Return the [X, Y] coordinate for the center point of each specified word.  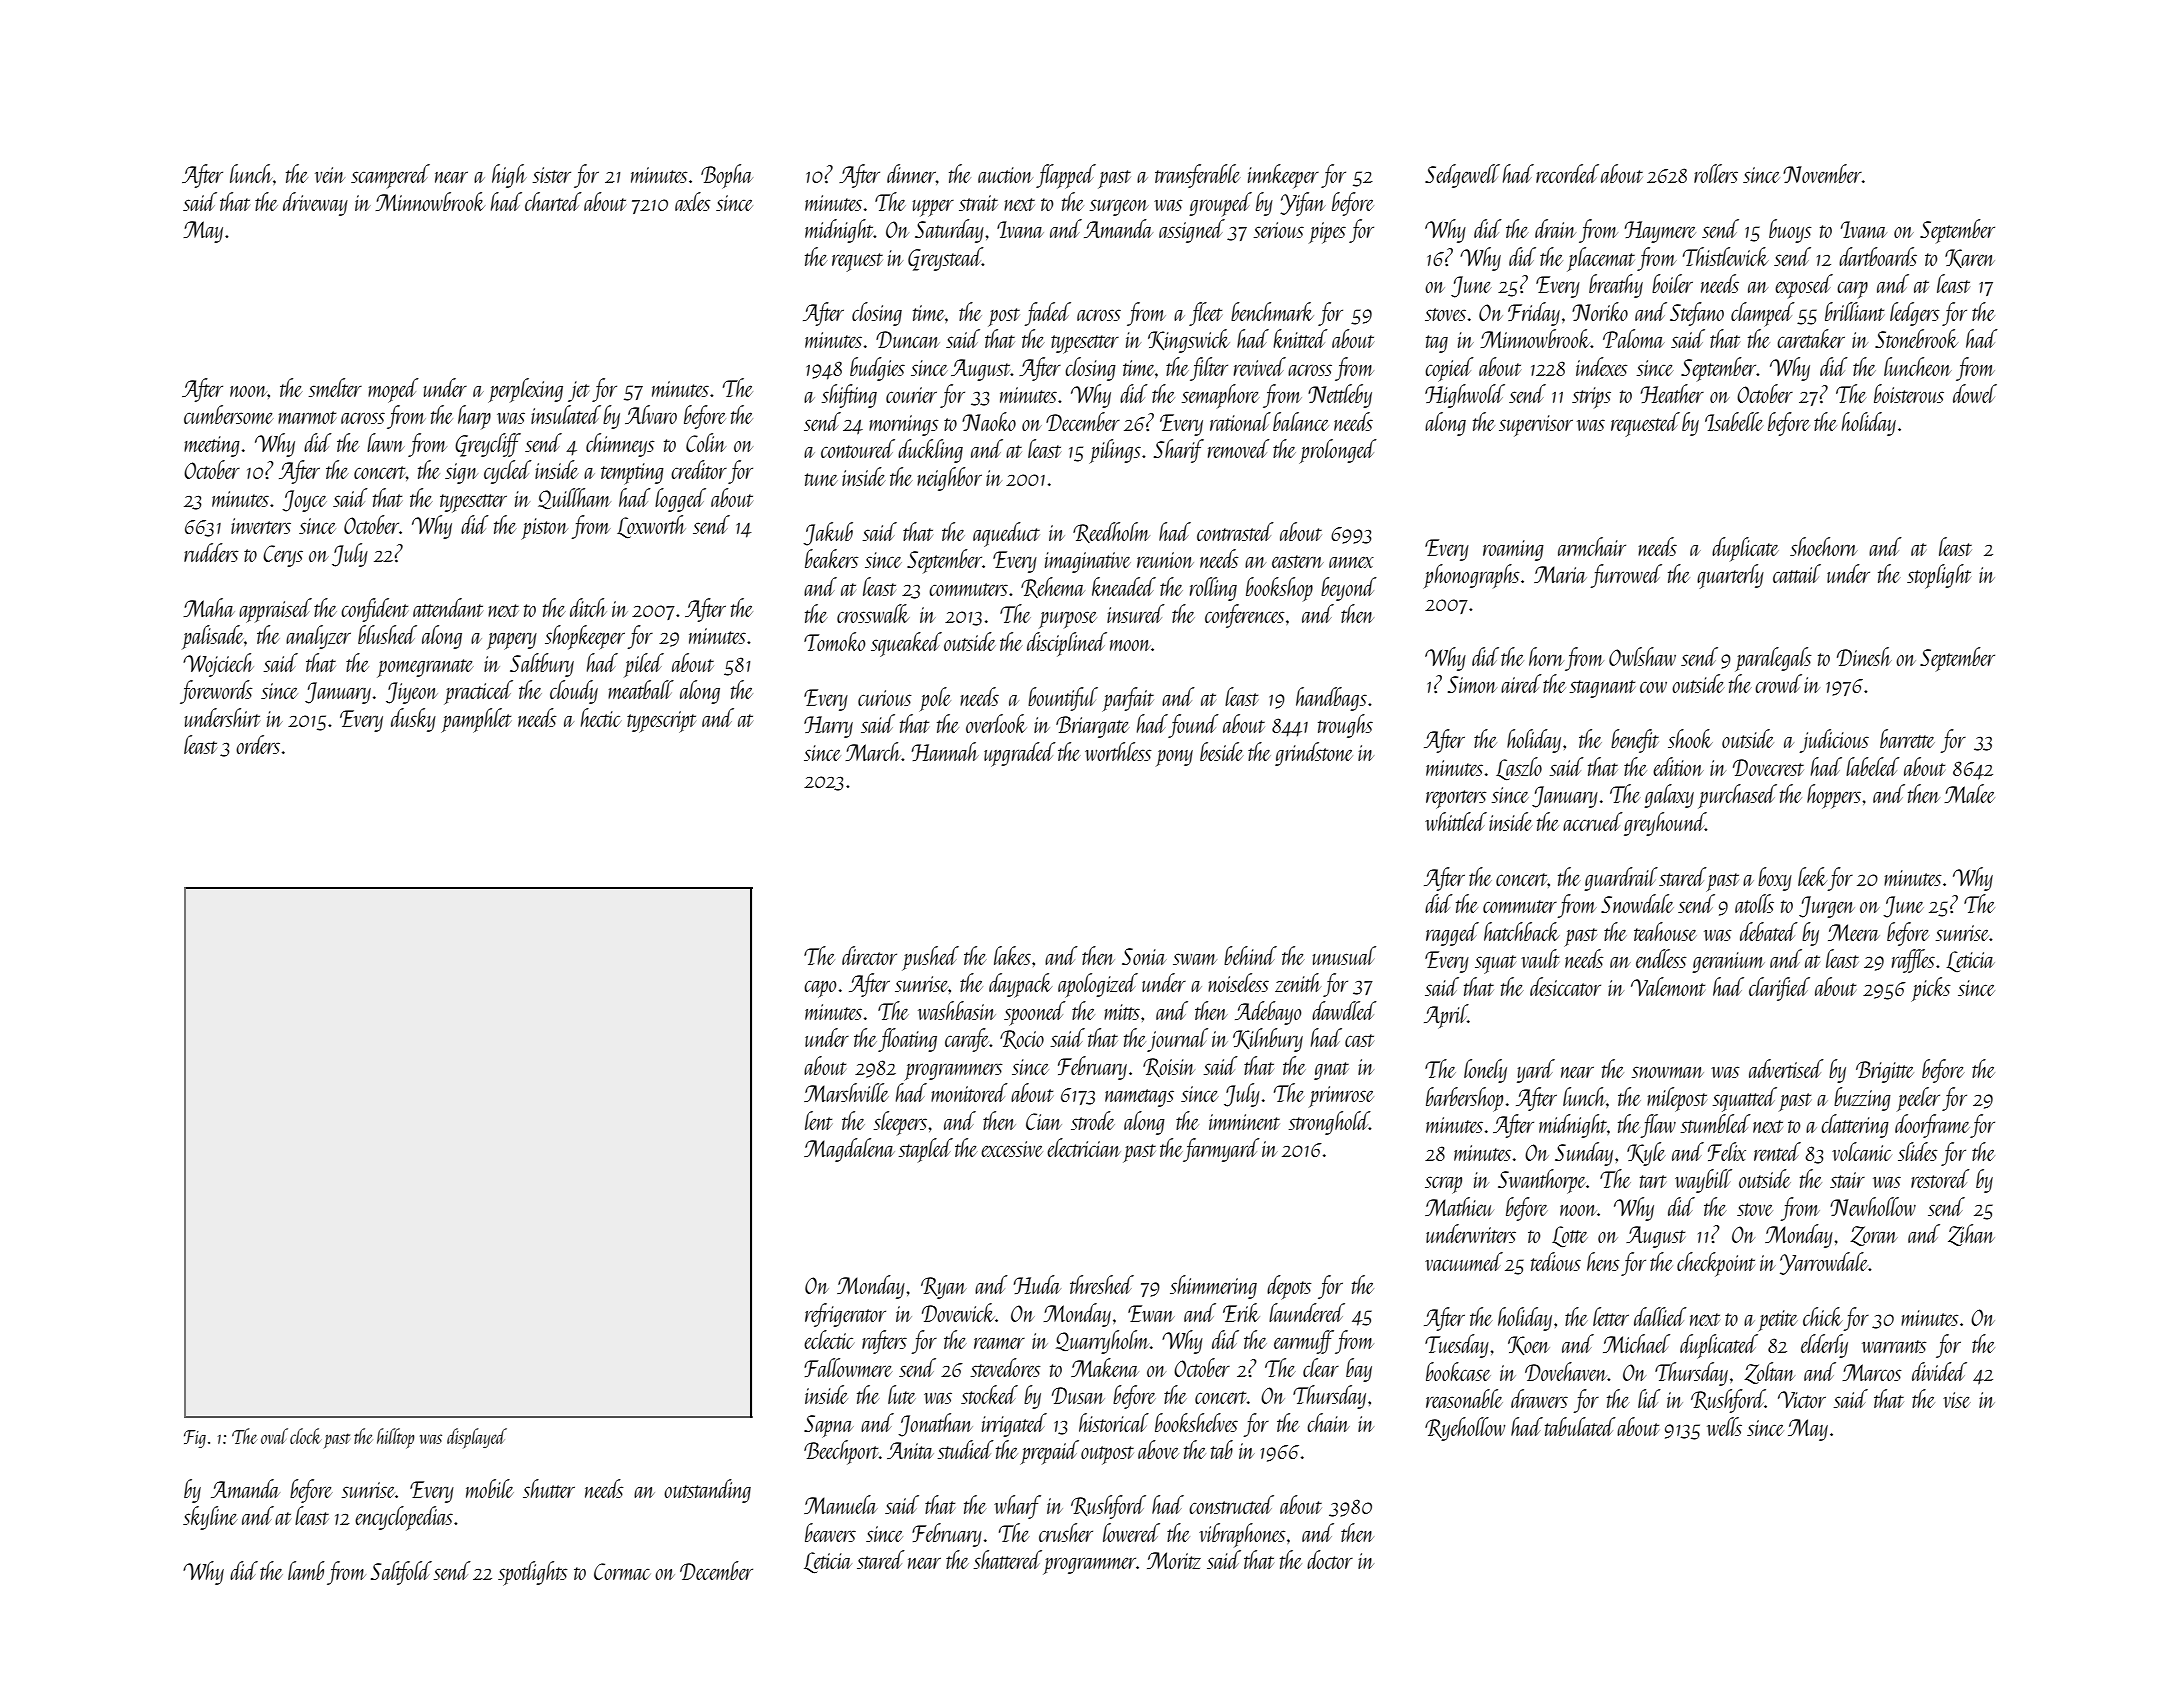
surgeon [1119, 207]
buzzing [1862, 1099]
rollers [1716, 173]
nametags [1139, 1098]
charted [553, 201]
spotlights [532, 1573]
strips [1591, 397]
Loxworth [651, 527]
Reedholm [1111, 532]
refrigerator [845, 1315]
